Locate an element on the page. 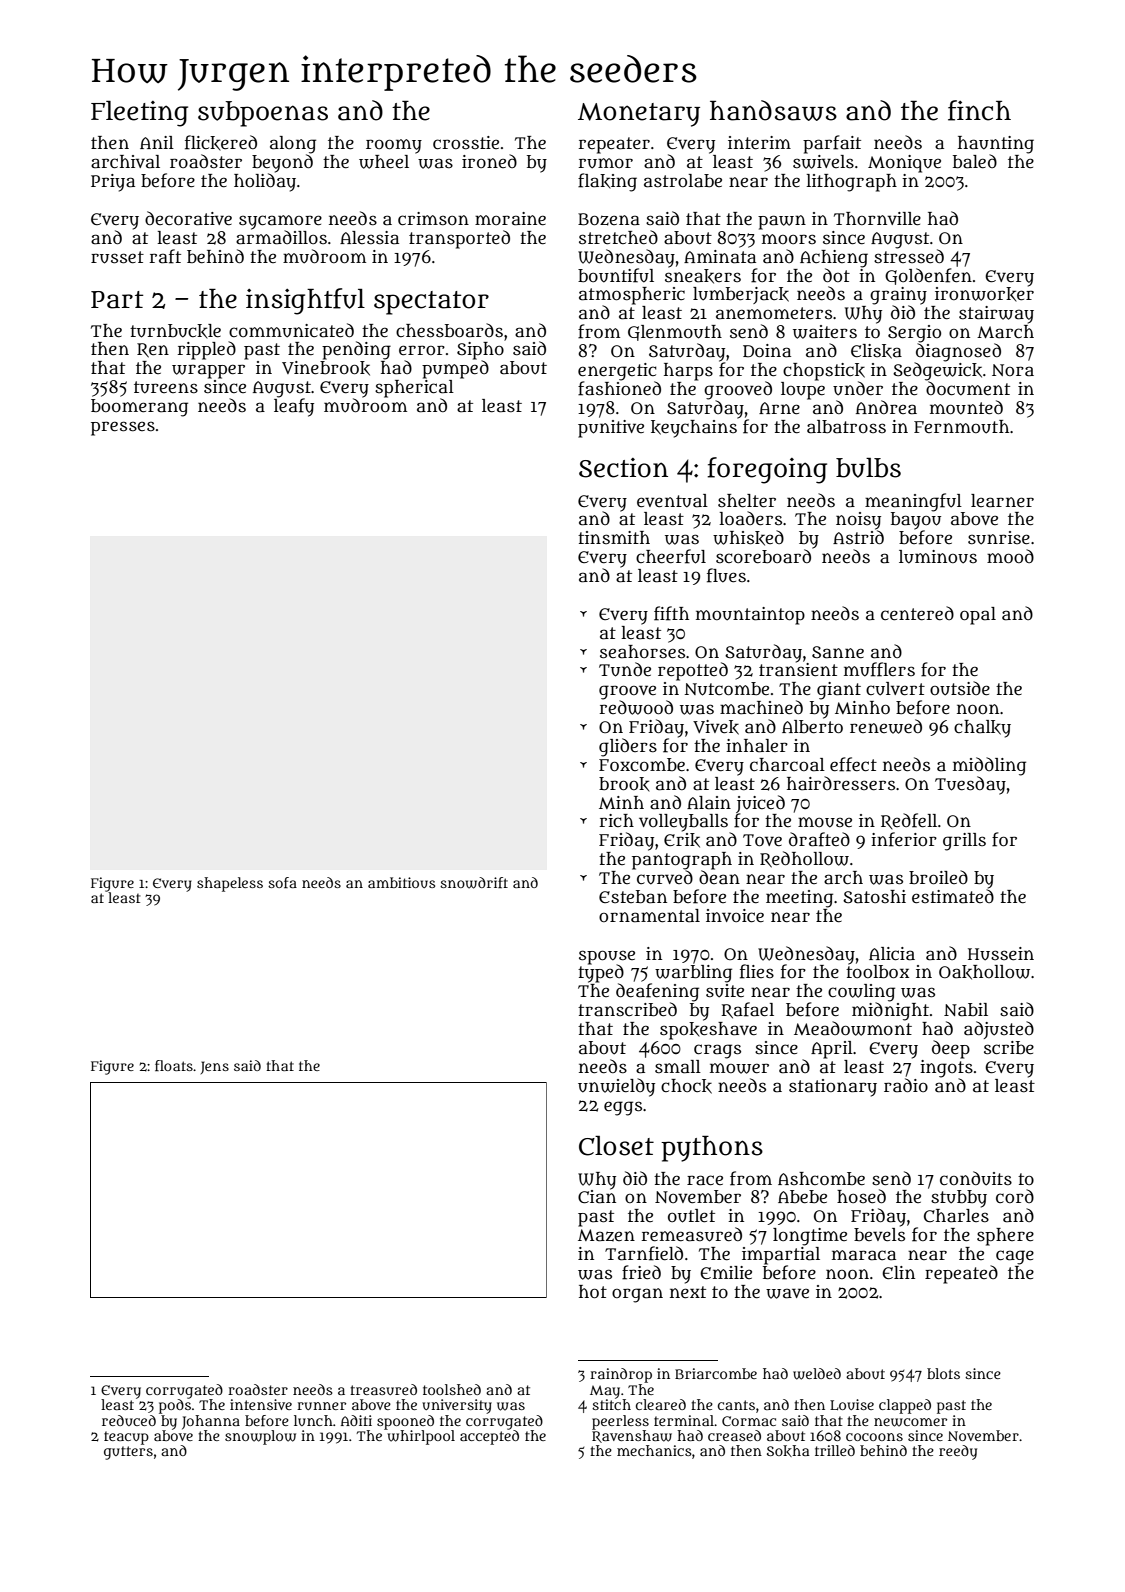  grills is located at coordinates (964, 842).
